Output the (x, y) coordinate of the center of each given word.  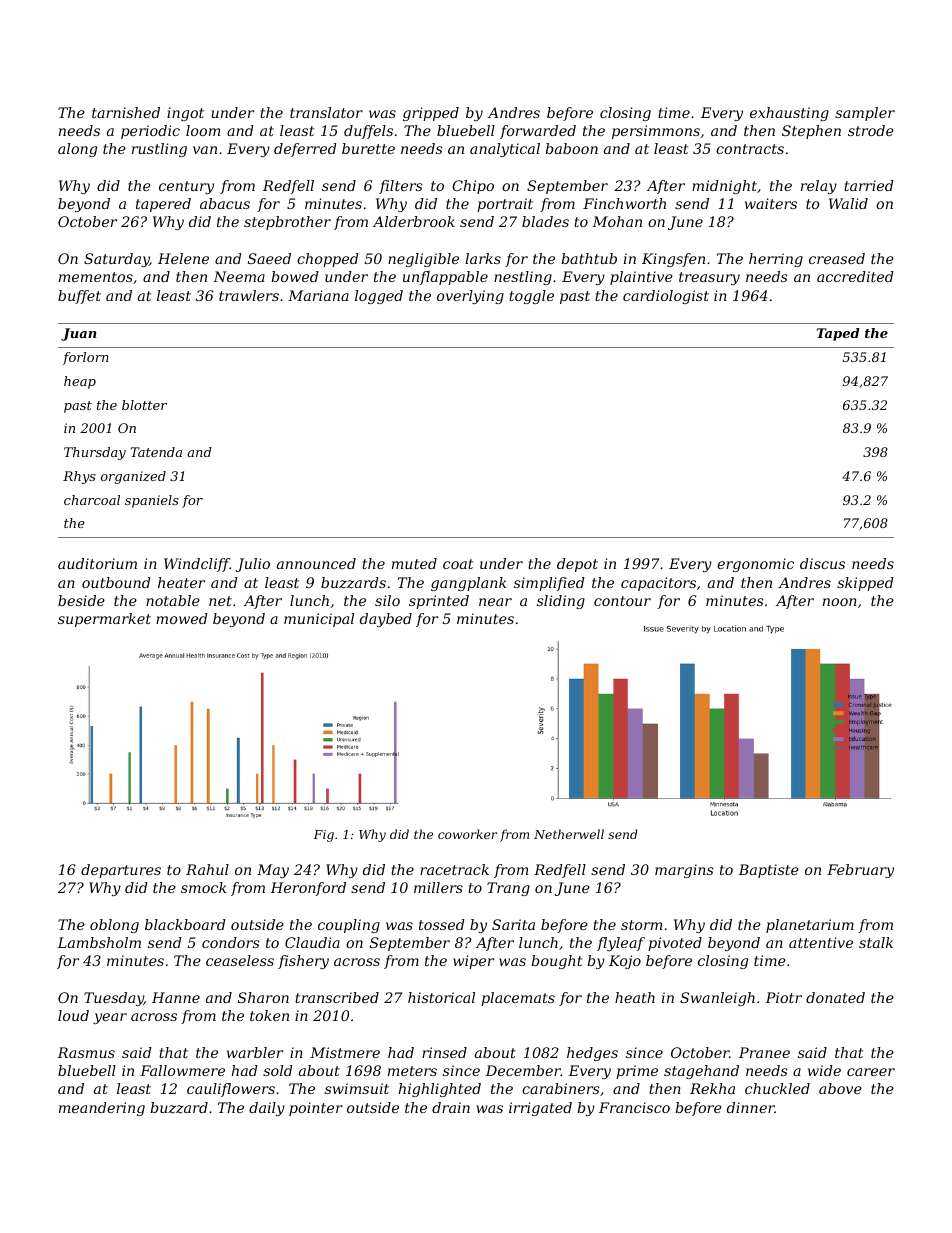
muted (414, 563)
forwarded (538, 132)
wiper (473, 962)
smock (203, 887)
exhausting (789, 114)
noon (840, 602)
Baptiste (768, 871)
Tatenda (156, 452)
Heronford (308, 889)
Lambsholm (99, 942)
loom (203, 130)
